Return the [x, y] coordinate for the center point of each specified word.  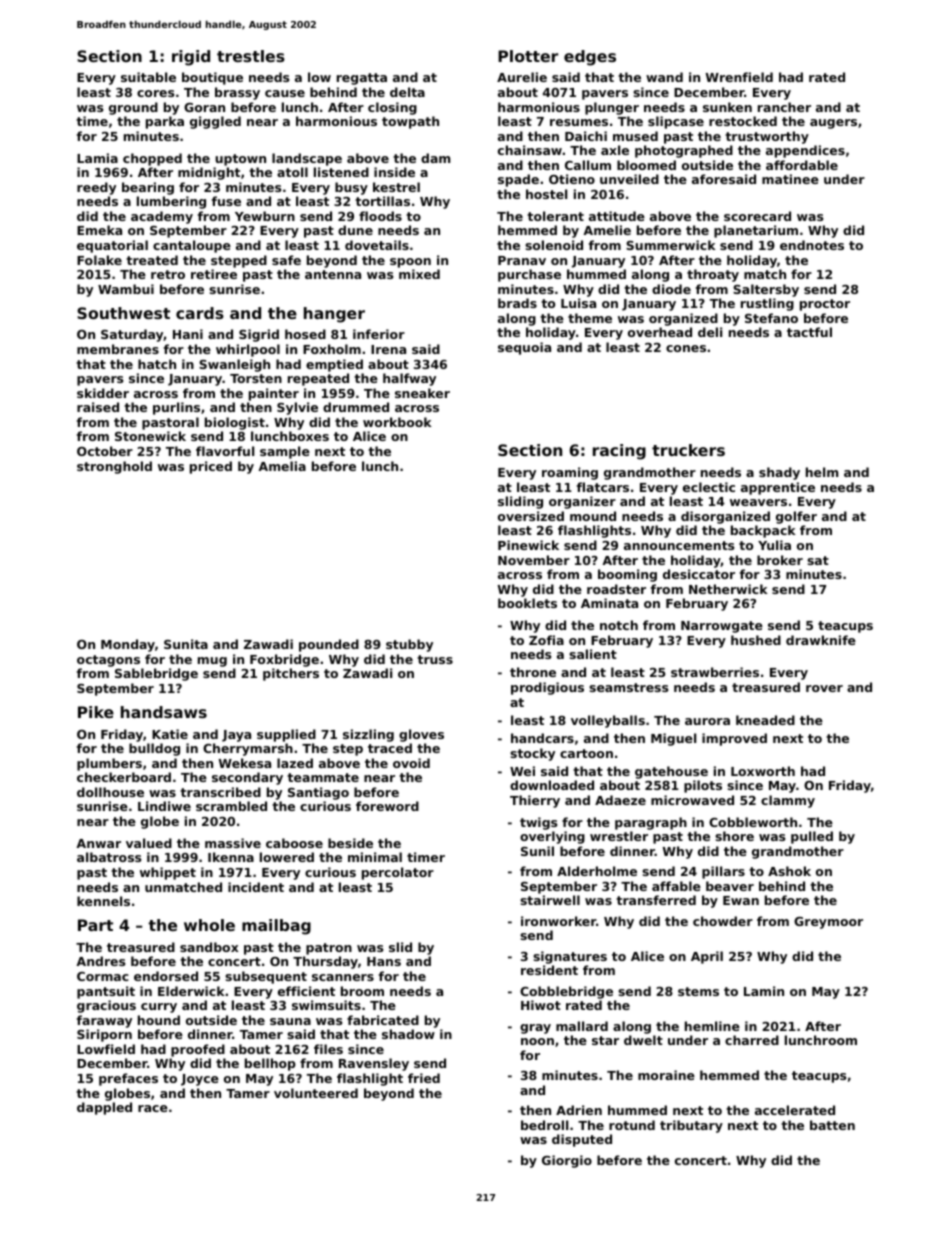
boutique [212, 78]
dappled [104, 1108]
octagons [108, 661]
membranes [118, 349]
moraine [666, 1075]
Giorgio [567, 1161]
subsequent [266, 977]
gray [535, 1029]
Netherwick [728, 589]
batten [832, 1125]
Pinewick [528, 545]
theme [590, 318]
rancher [784, 107]
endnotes [812, 245]
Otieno [572, 179]
